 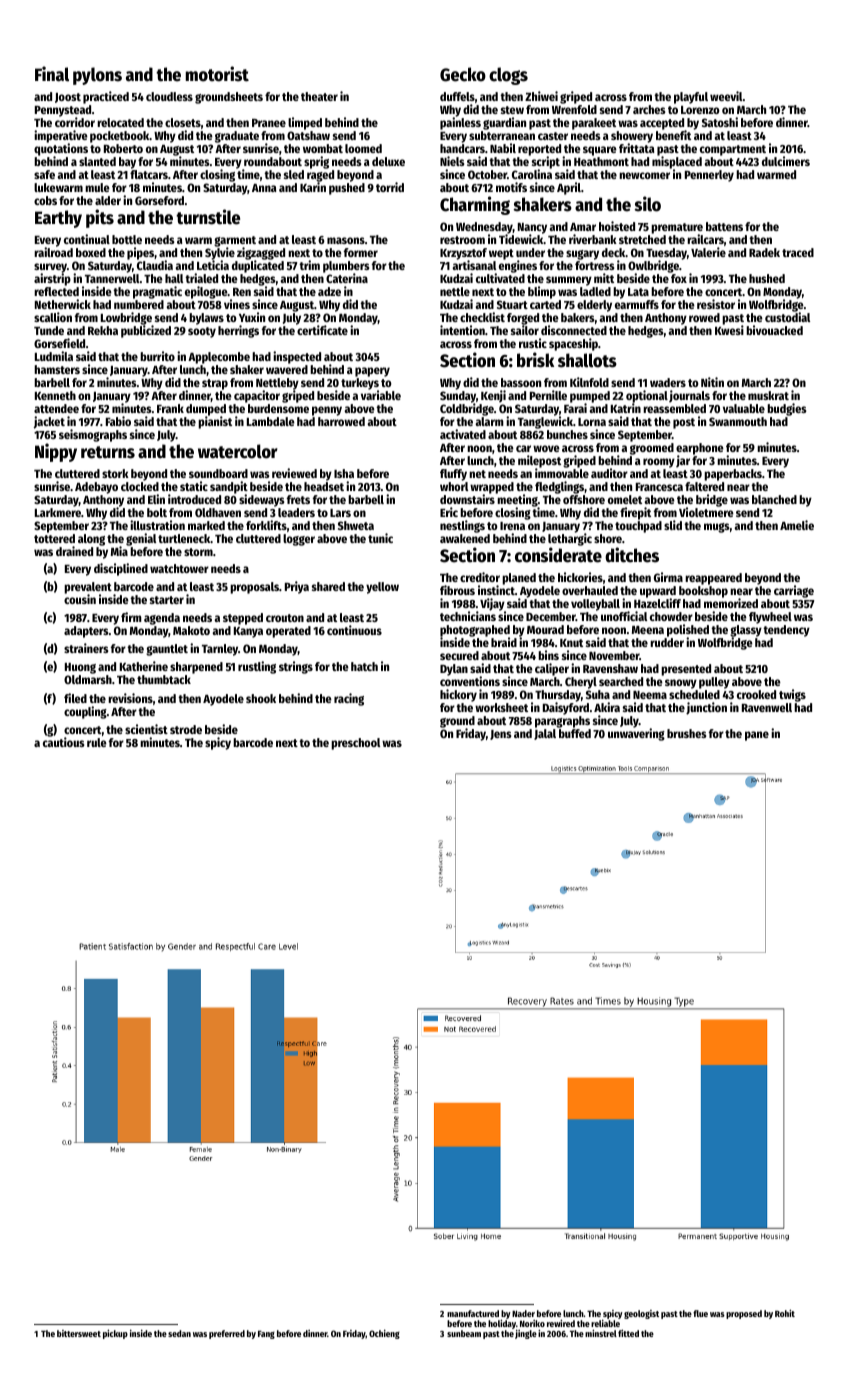 I want to click on pickup, so click(x=115, y=1334).
